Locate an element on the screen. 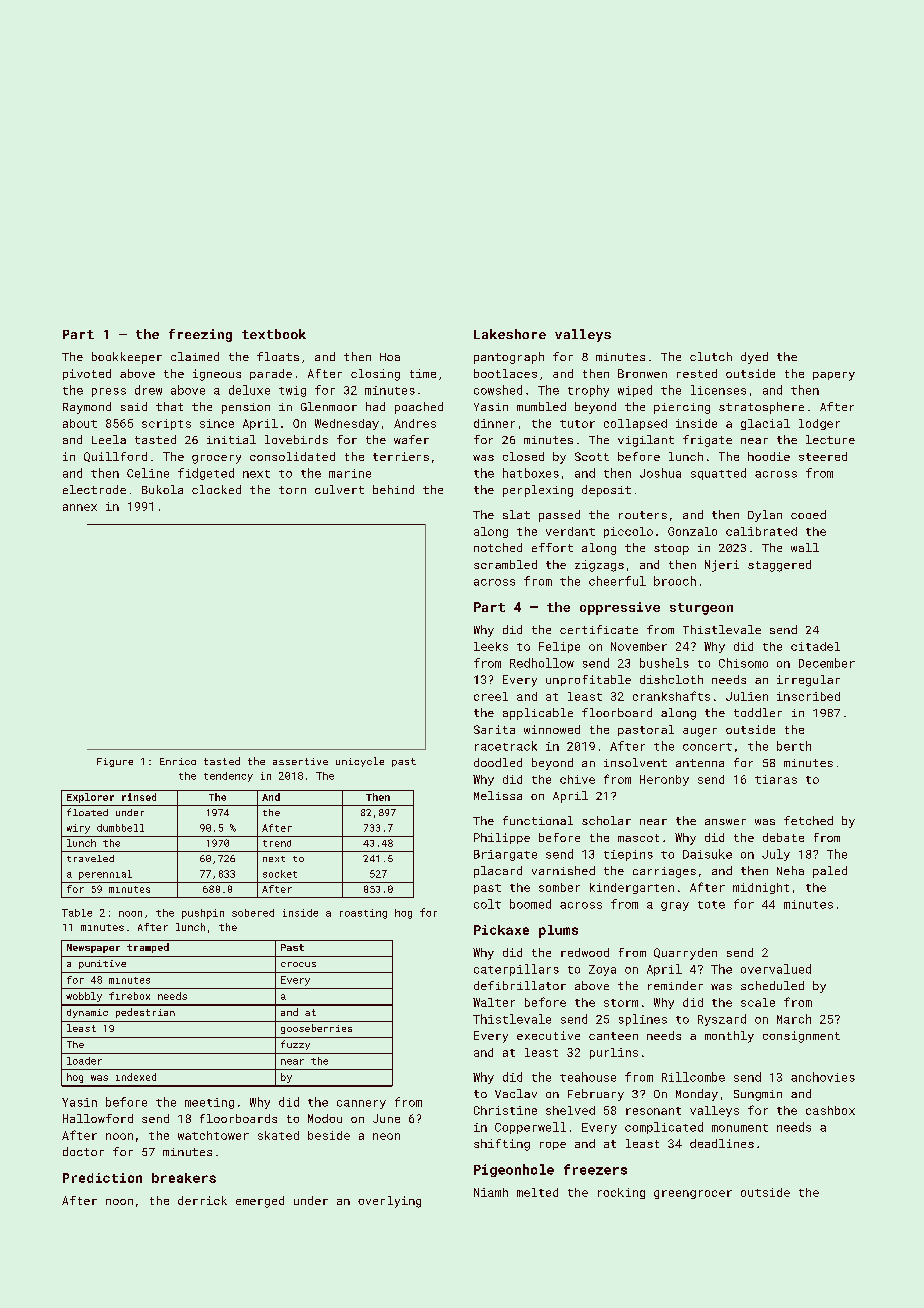 Image resolution: width=924 pixels, height=1308 pixels. cashbox is located at coordinates (830, 1110).
